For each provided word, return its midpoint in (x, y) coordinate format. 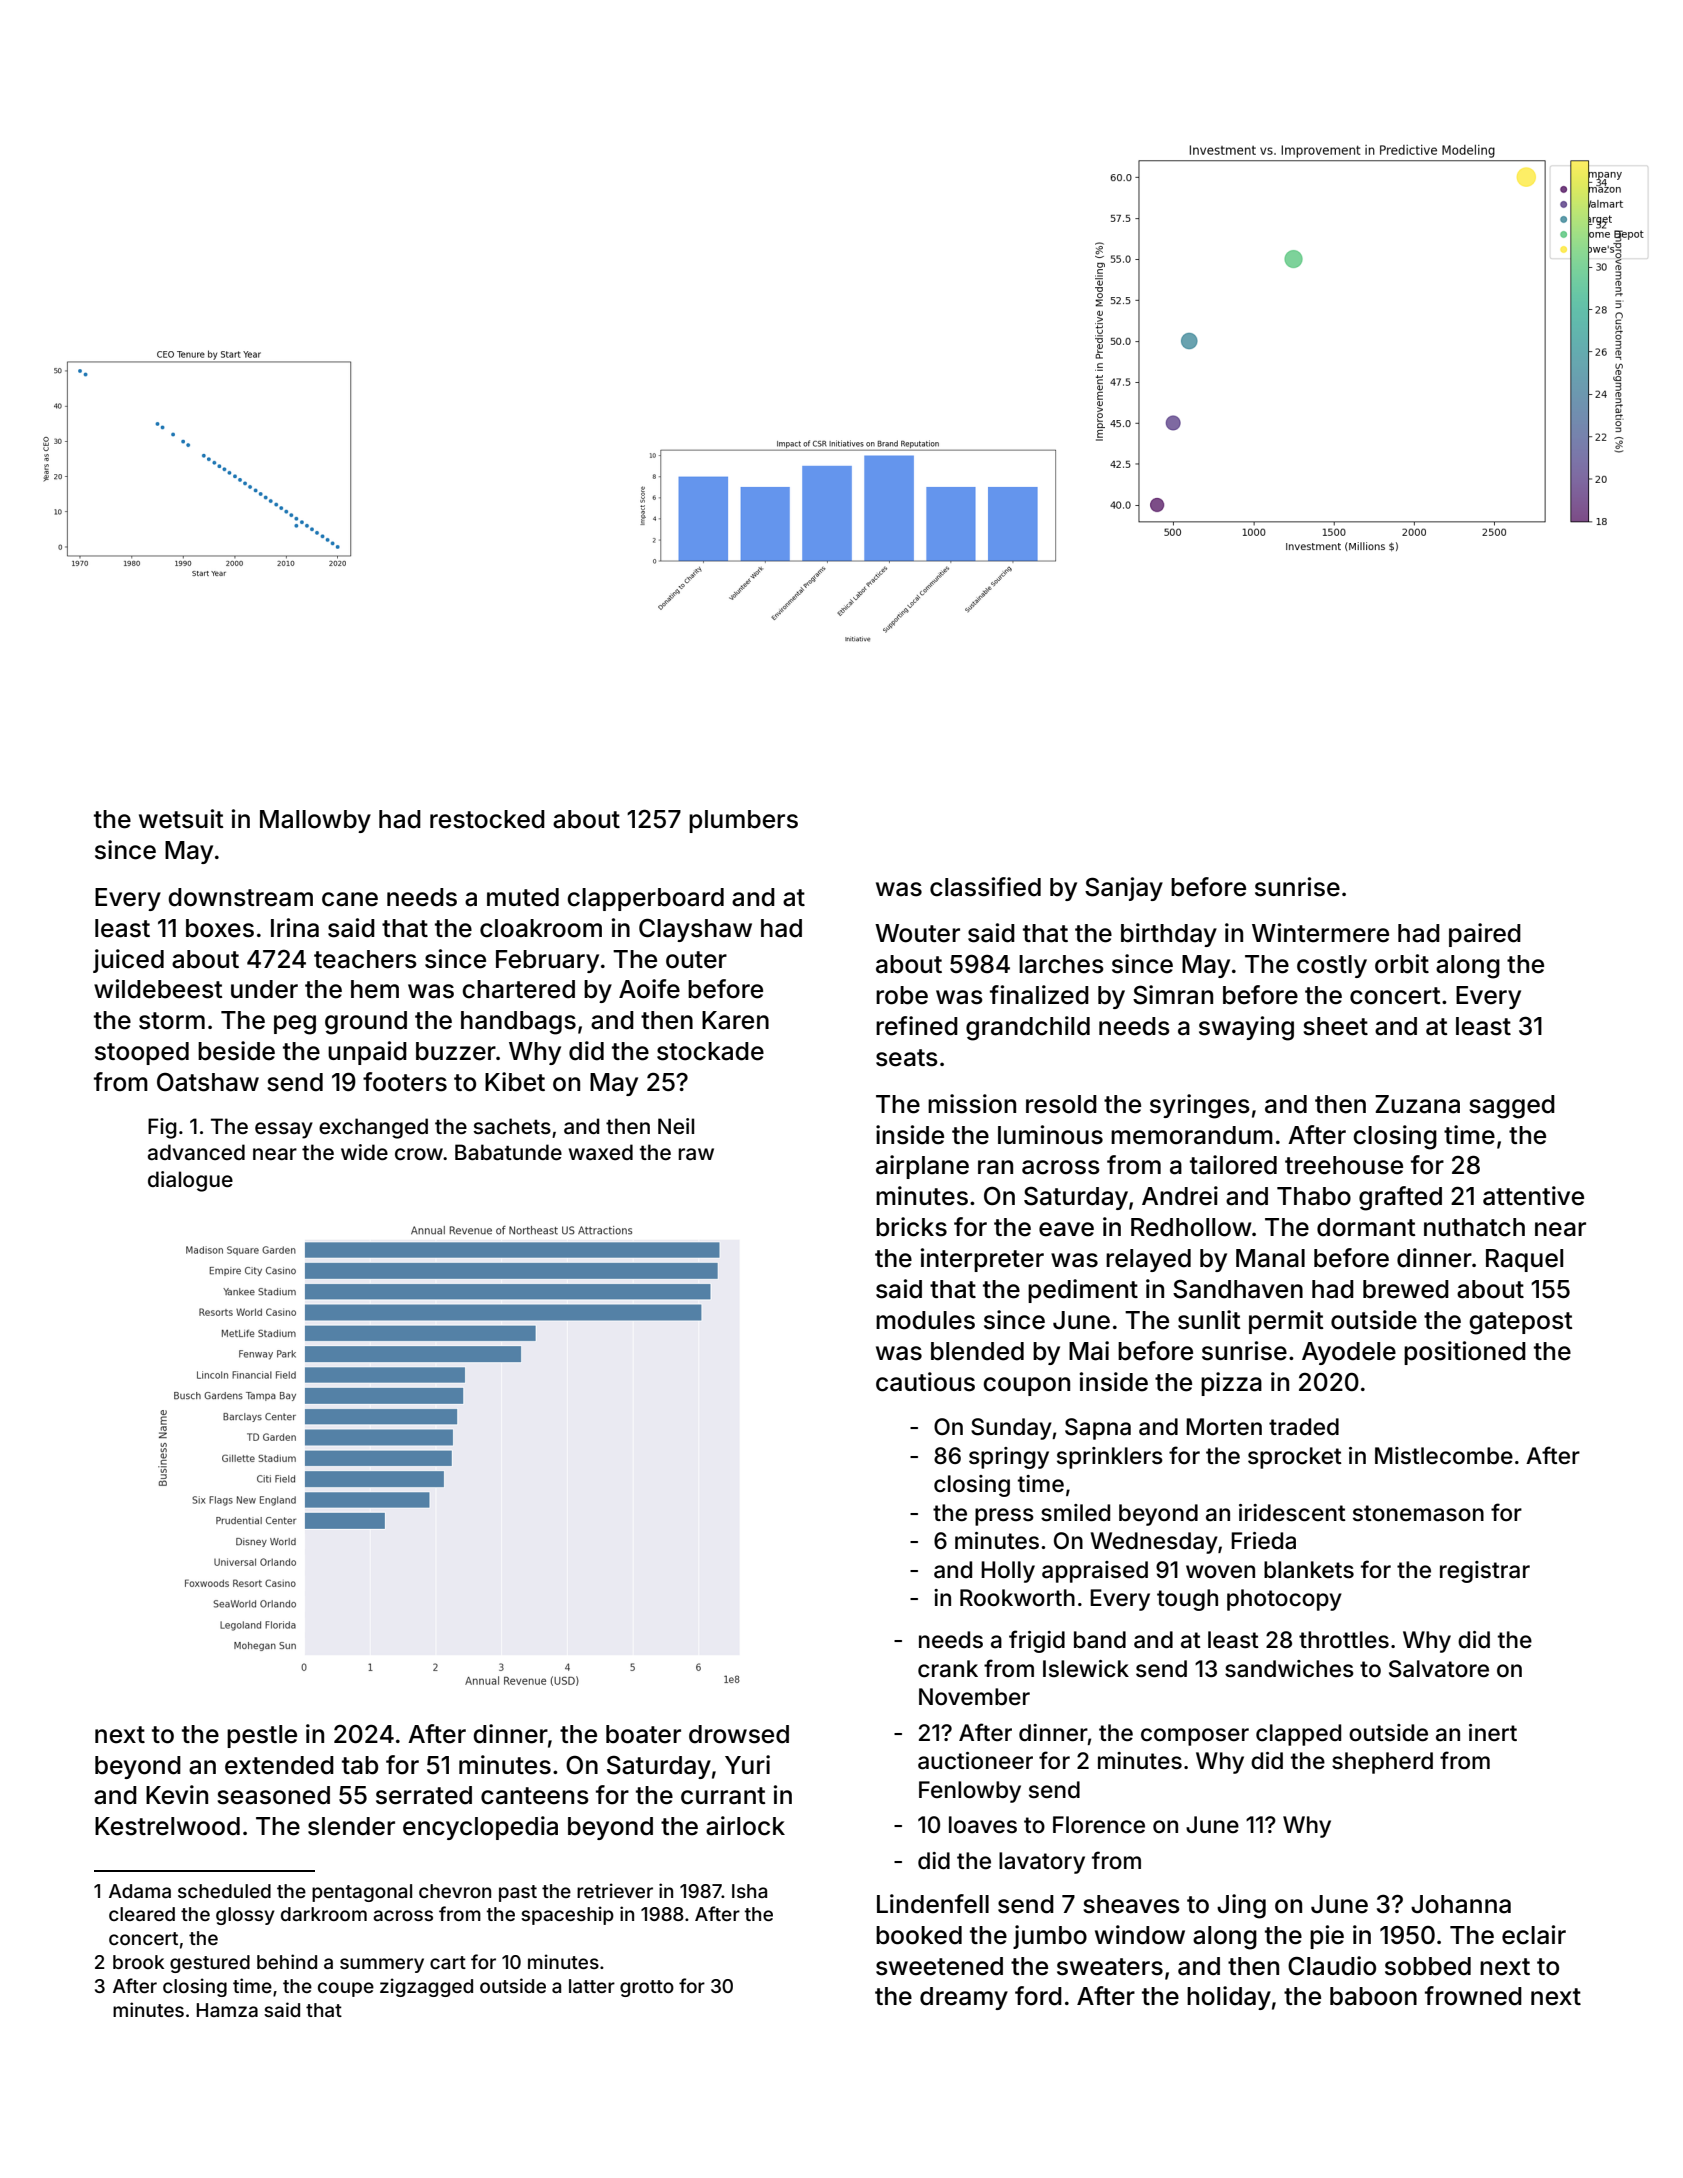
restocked (487, 819)
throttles (1344, 1640)
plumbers (743, 821)
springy (1009, 1458)
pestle (262, 1736)
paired (1485, 935)
